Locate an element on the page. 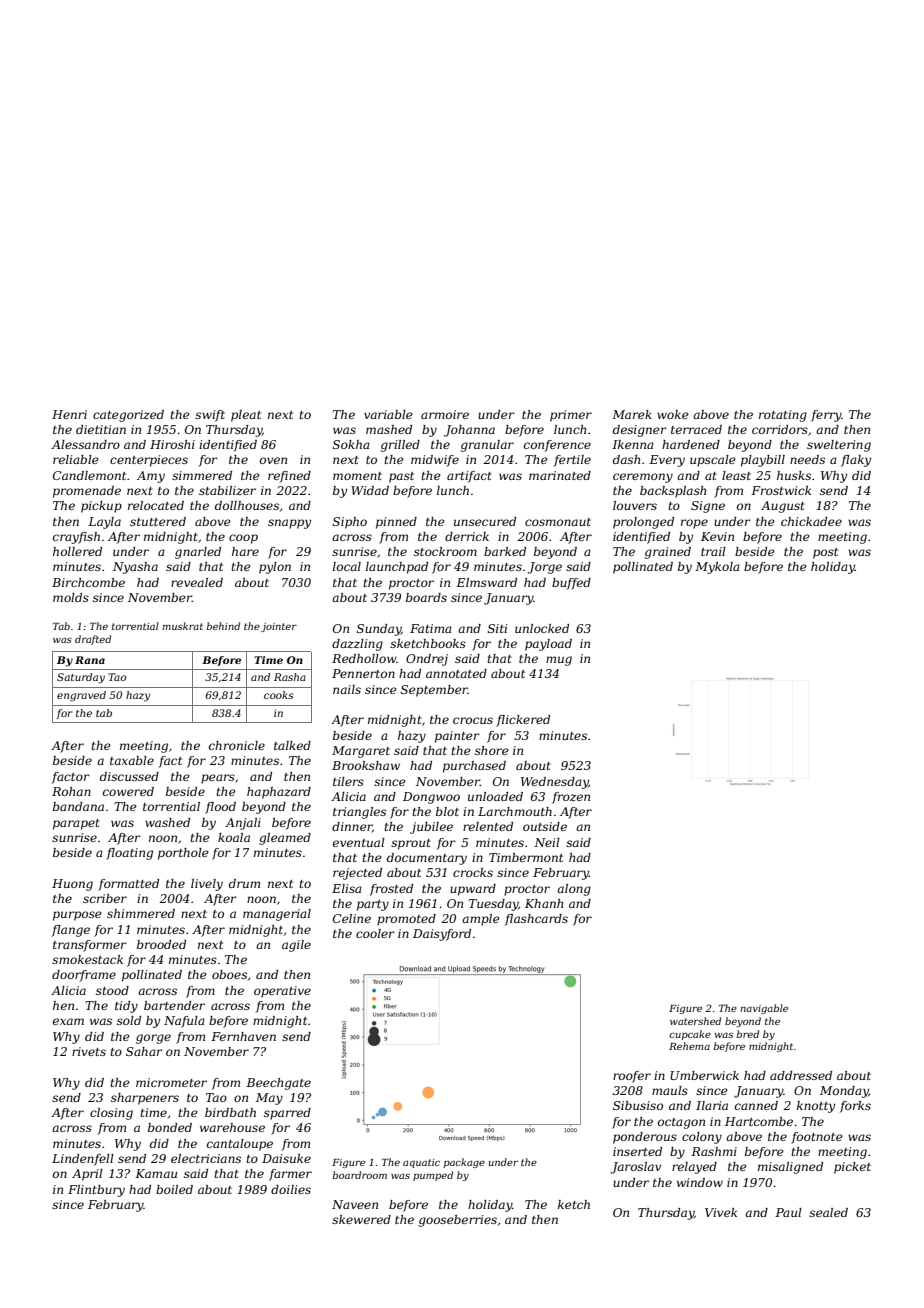 The image size is (924, 1308). Rana is located at coordinates (90, 660).
